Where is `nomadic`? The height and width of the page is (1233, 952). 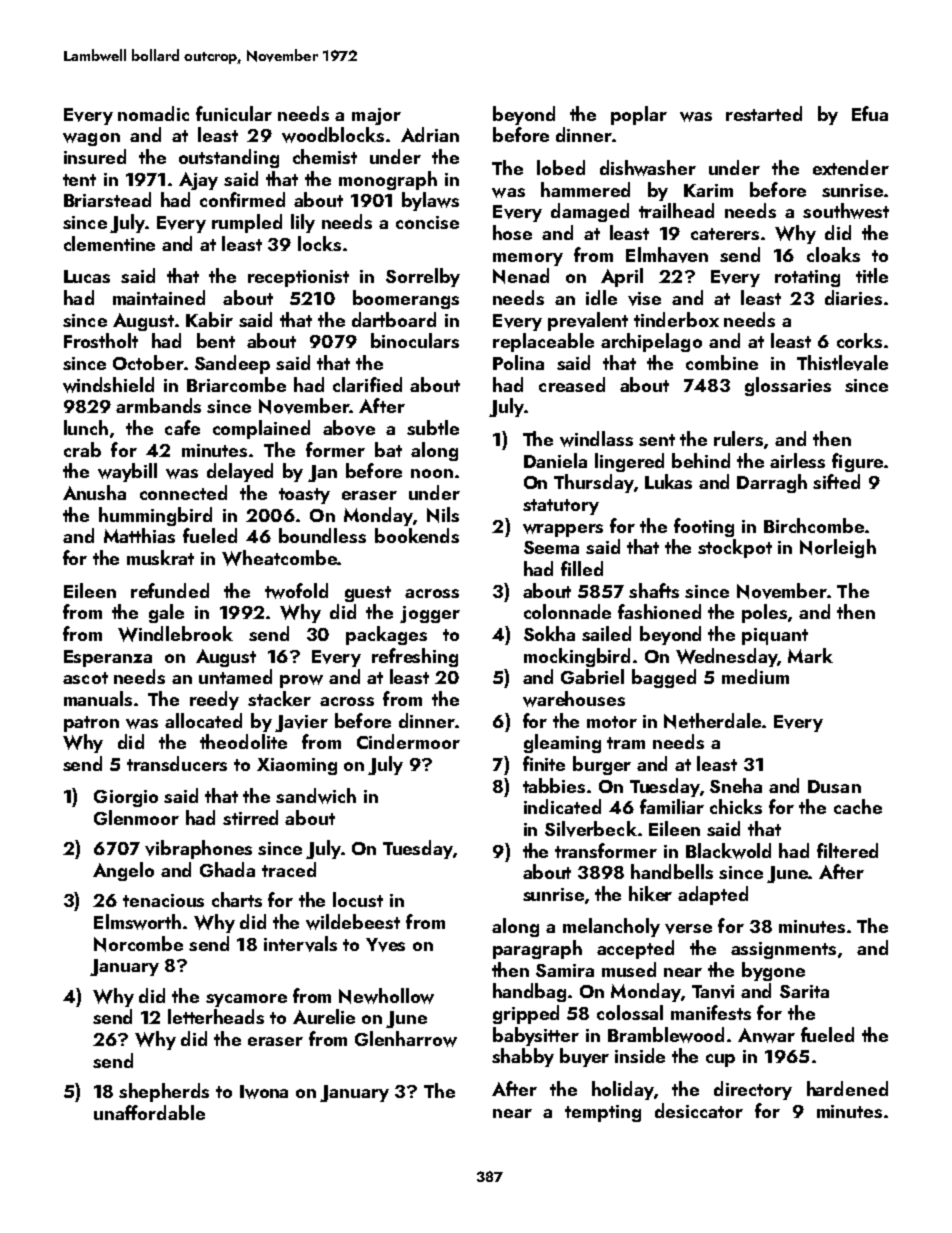 nomadic is located at coordinates (153, 113).
